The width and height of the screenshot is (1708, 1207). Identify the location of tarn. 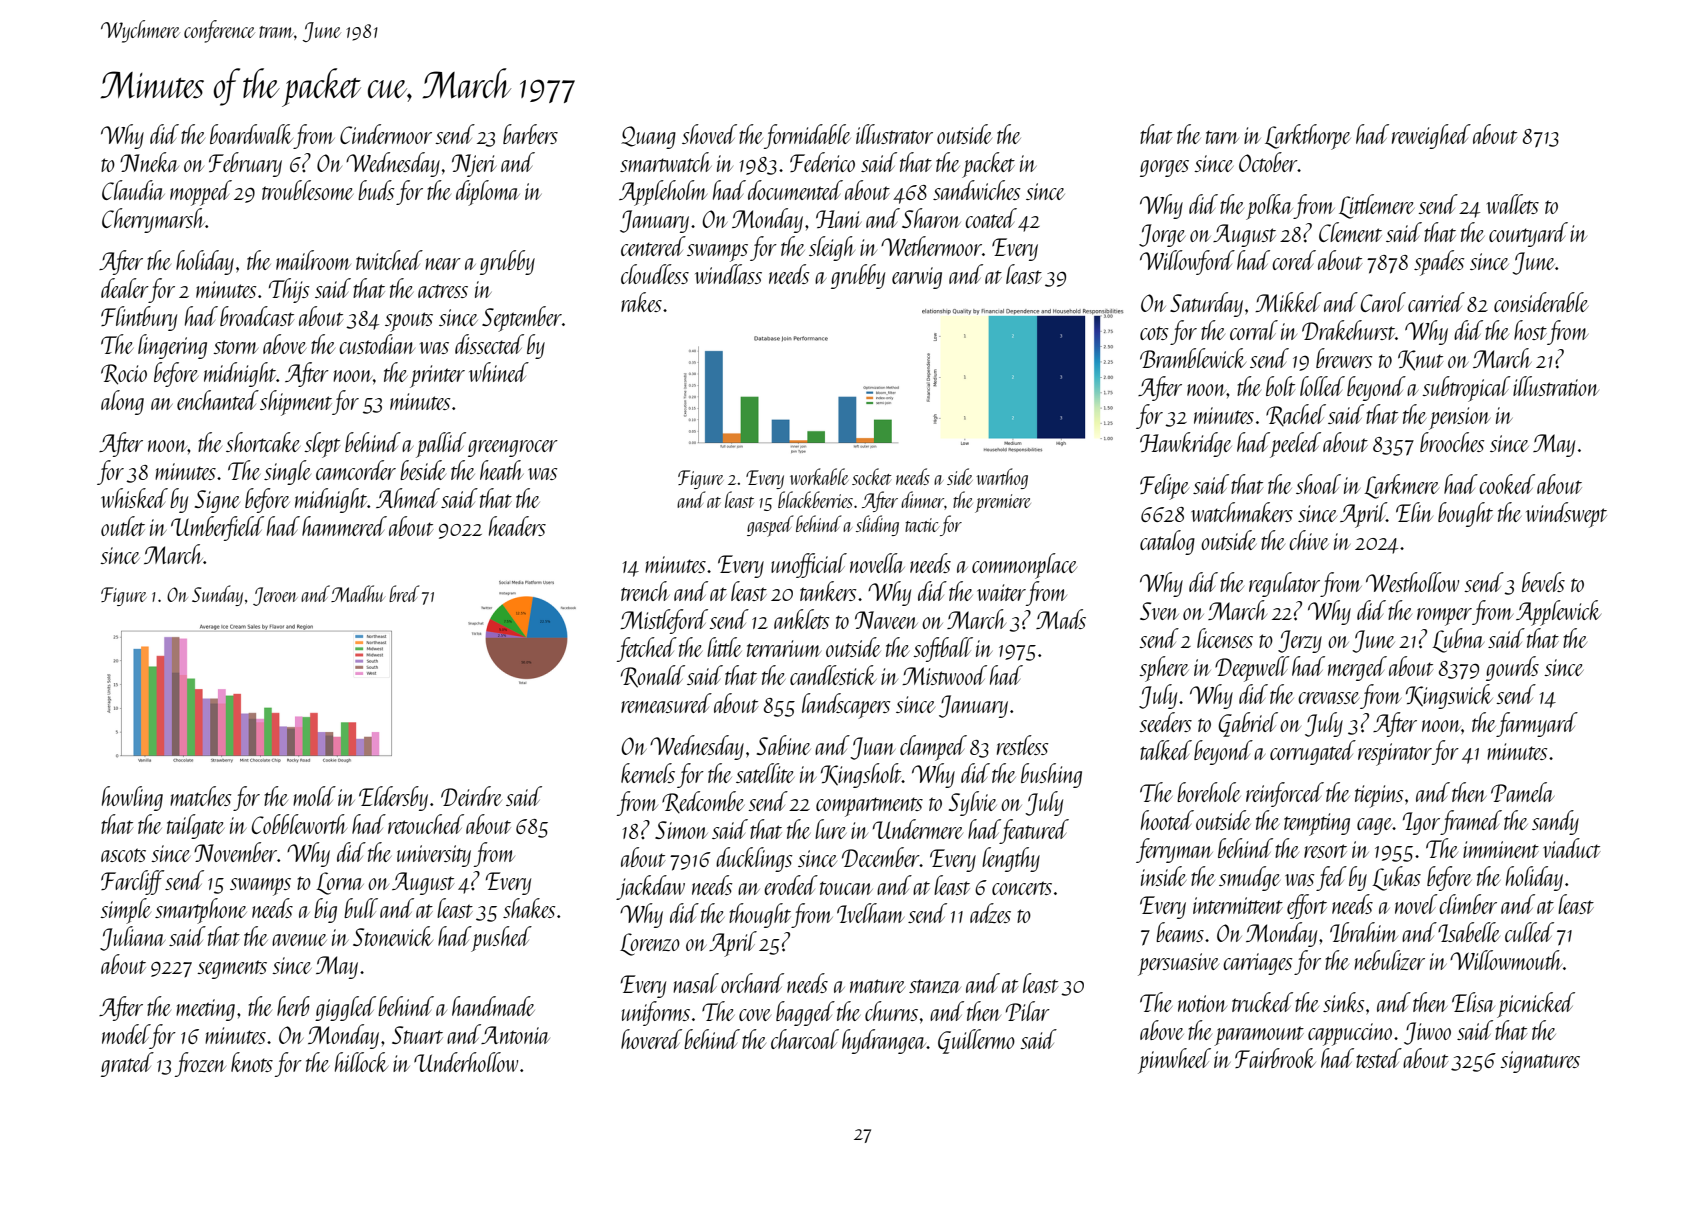
(1222, 137).
